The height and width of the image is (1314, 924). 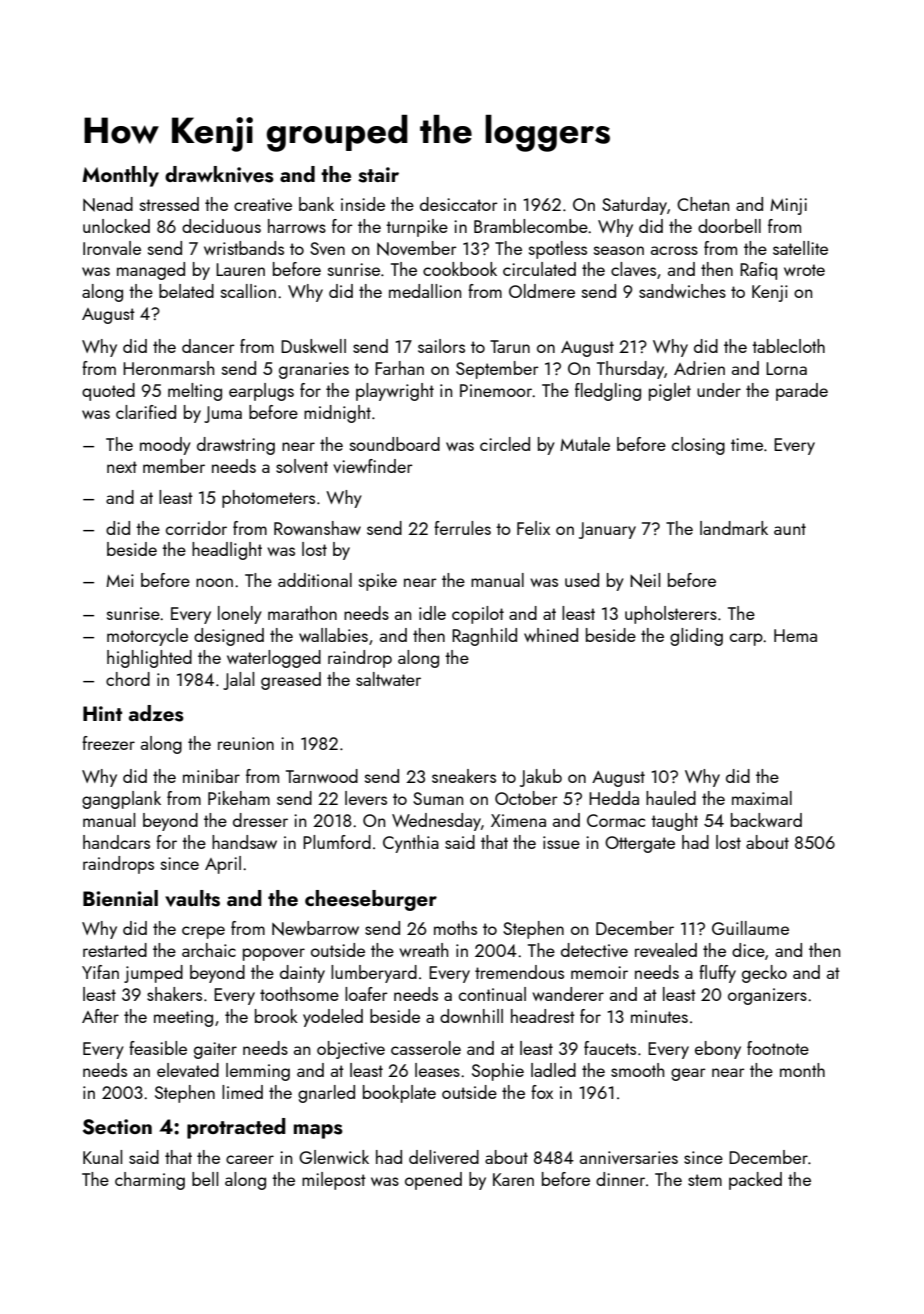 What do you see at coordinates (795, 635) in the image?
I see `Hema` at bounding box center [795, 635].
